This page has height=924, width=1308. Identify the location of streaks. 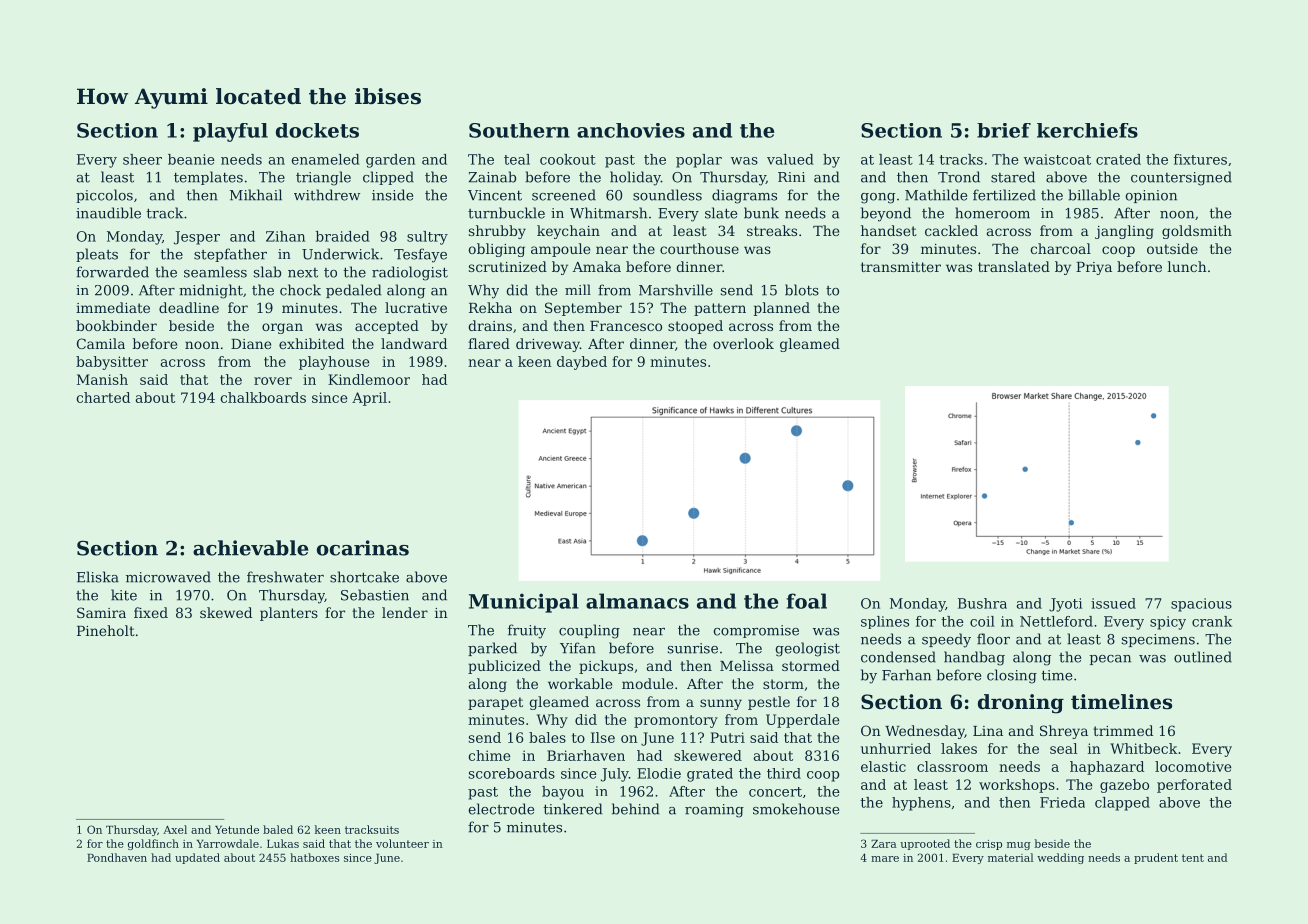
(772, 230).
